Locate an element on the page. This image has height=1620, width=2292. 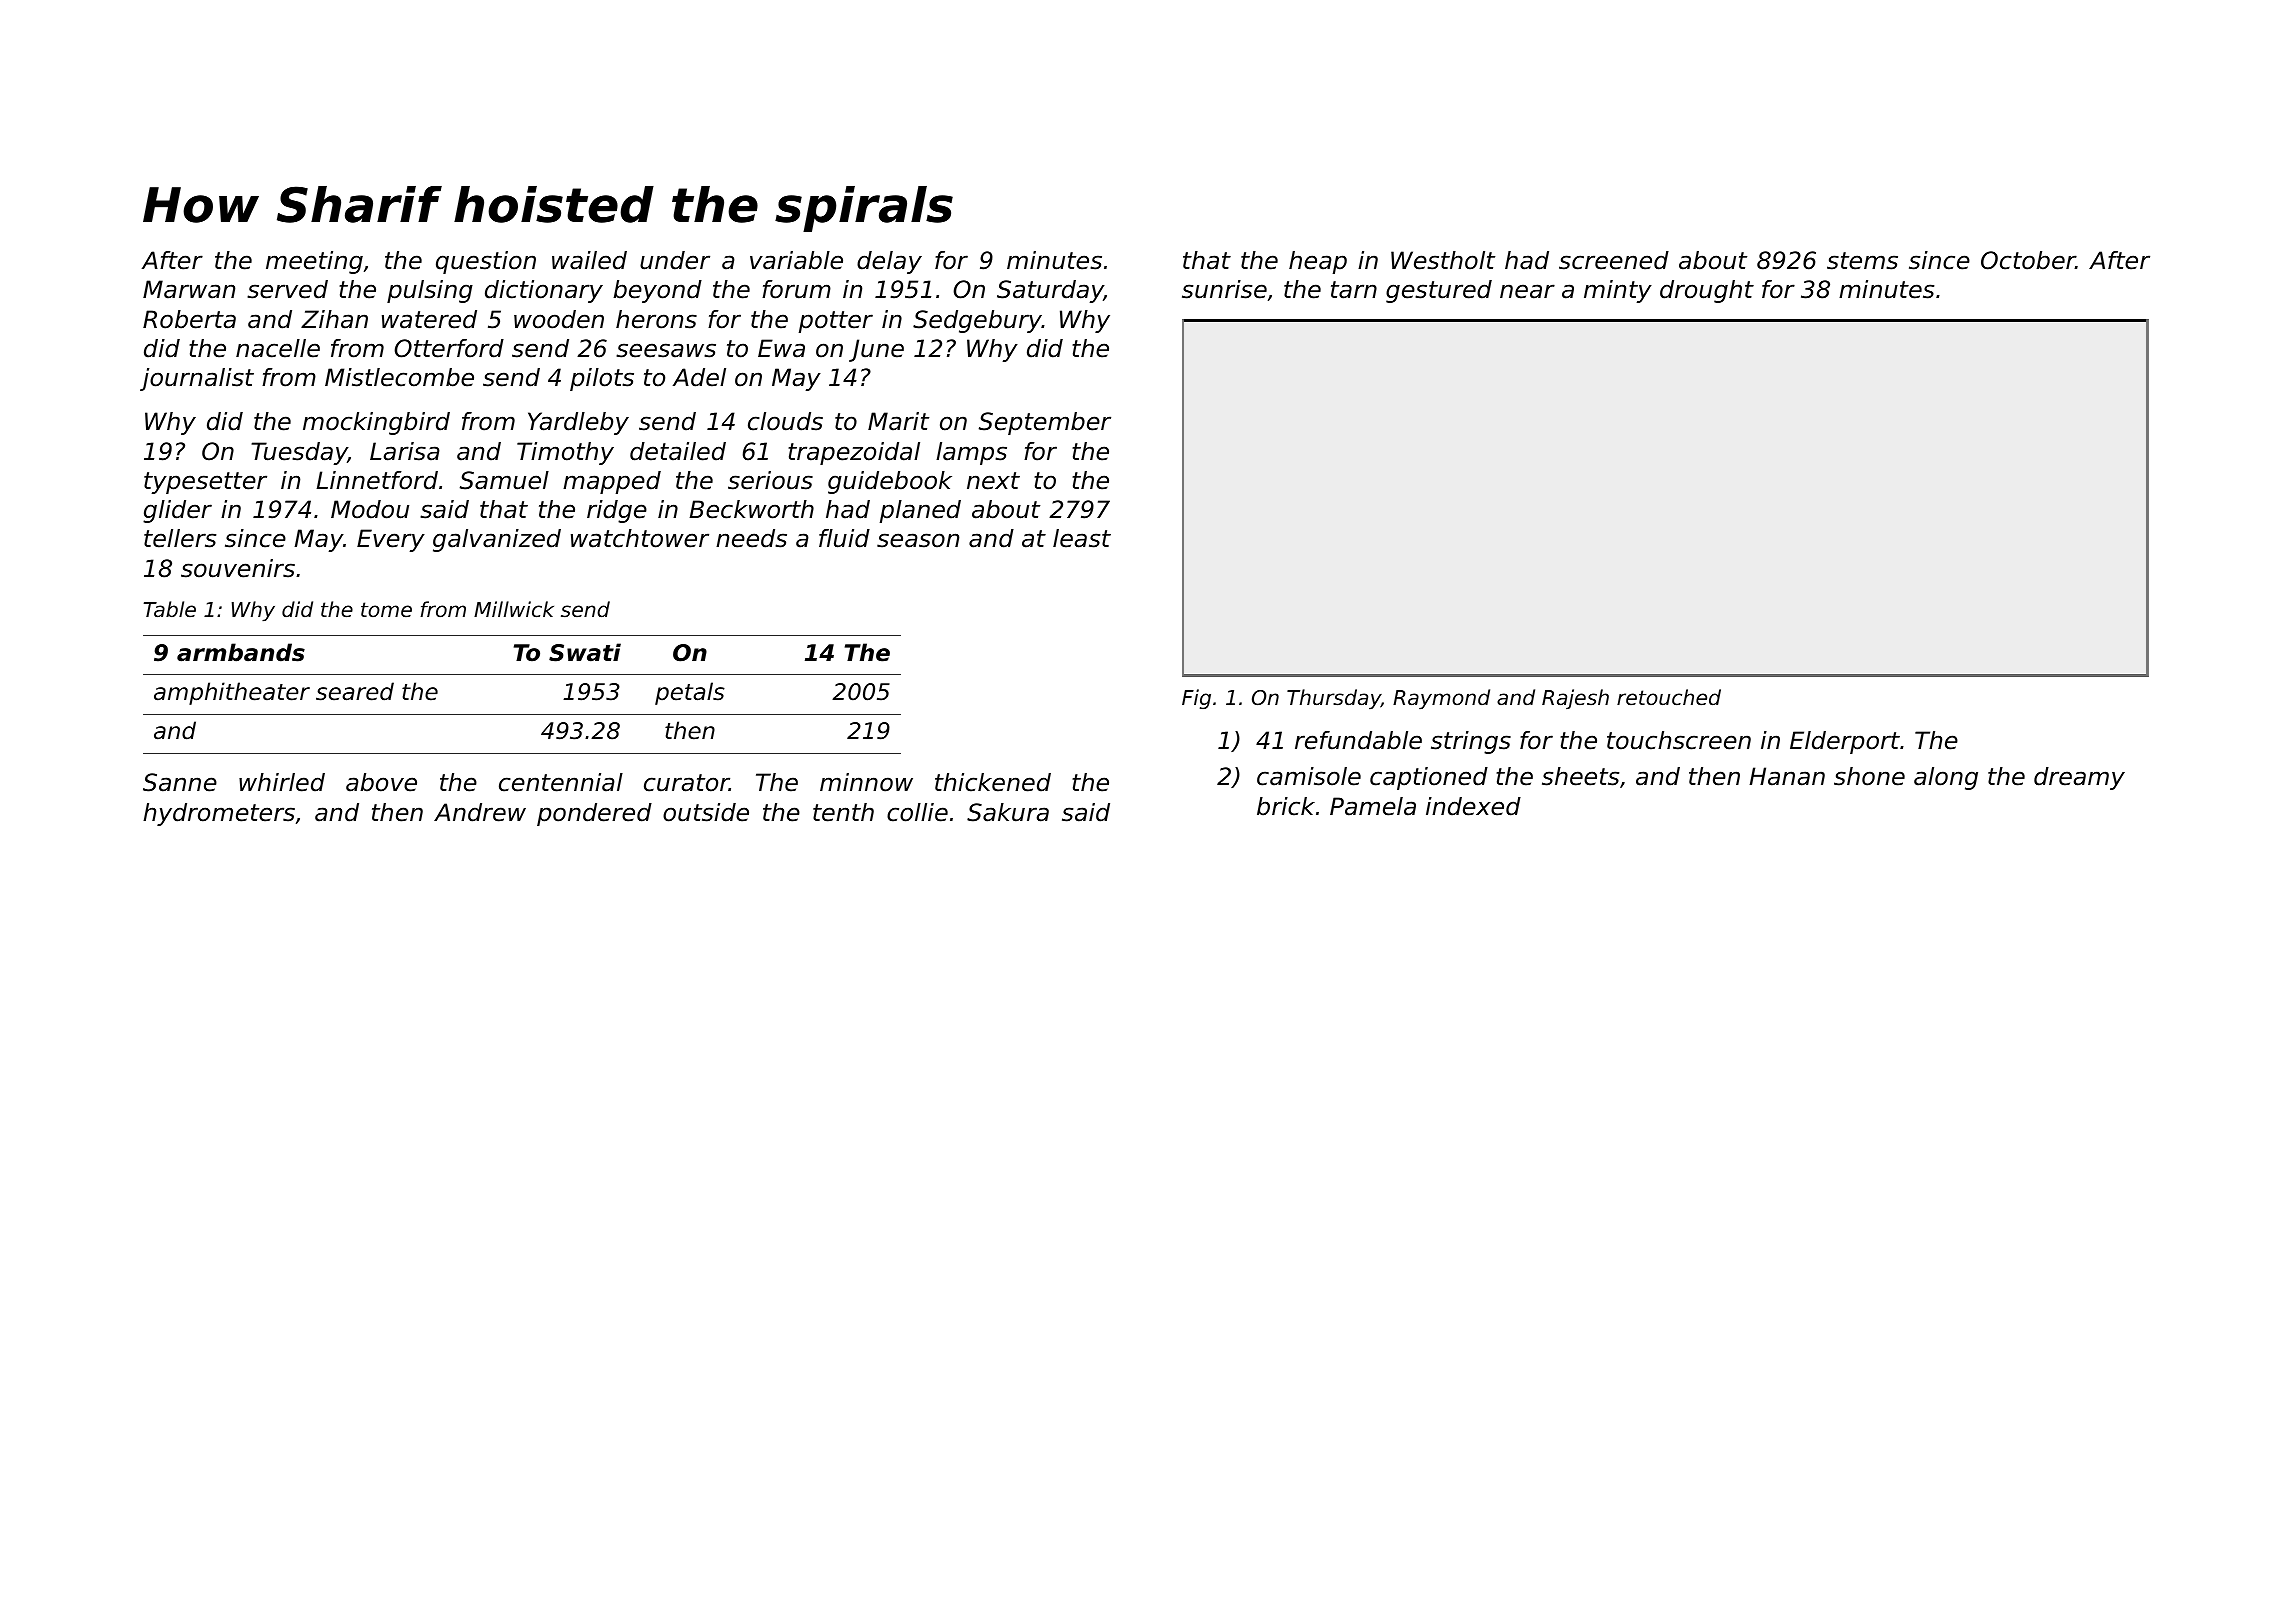
Table is located at coordinates (170, 609).
